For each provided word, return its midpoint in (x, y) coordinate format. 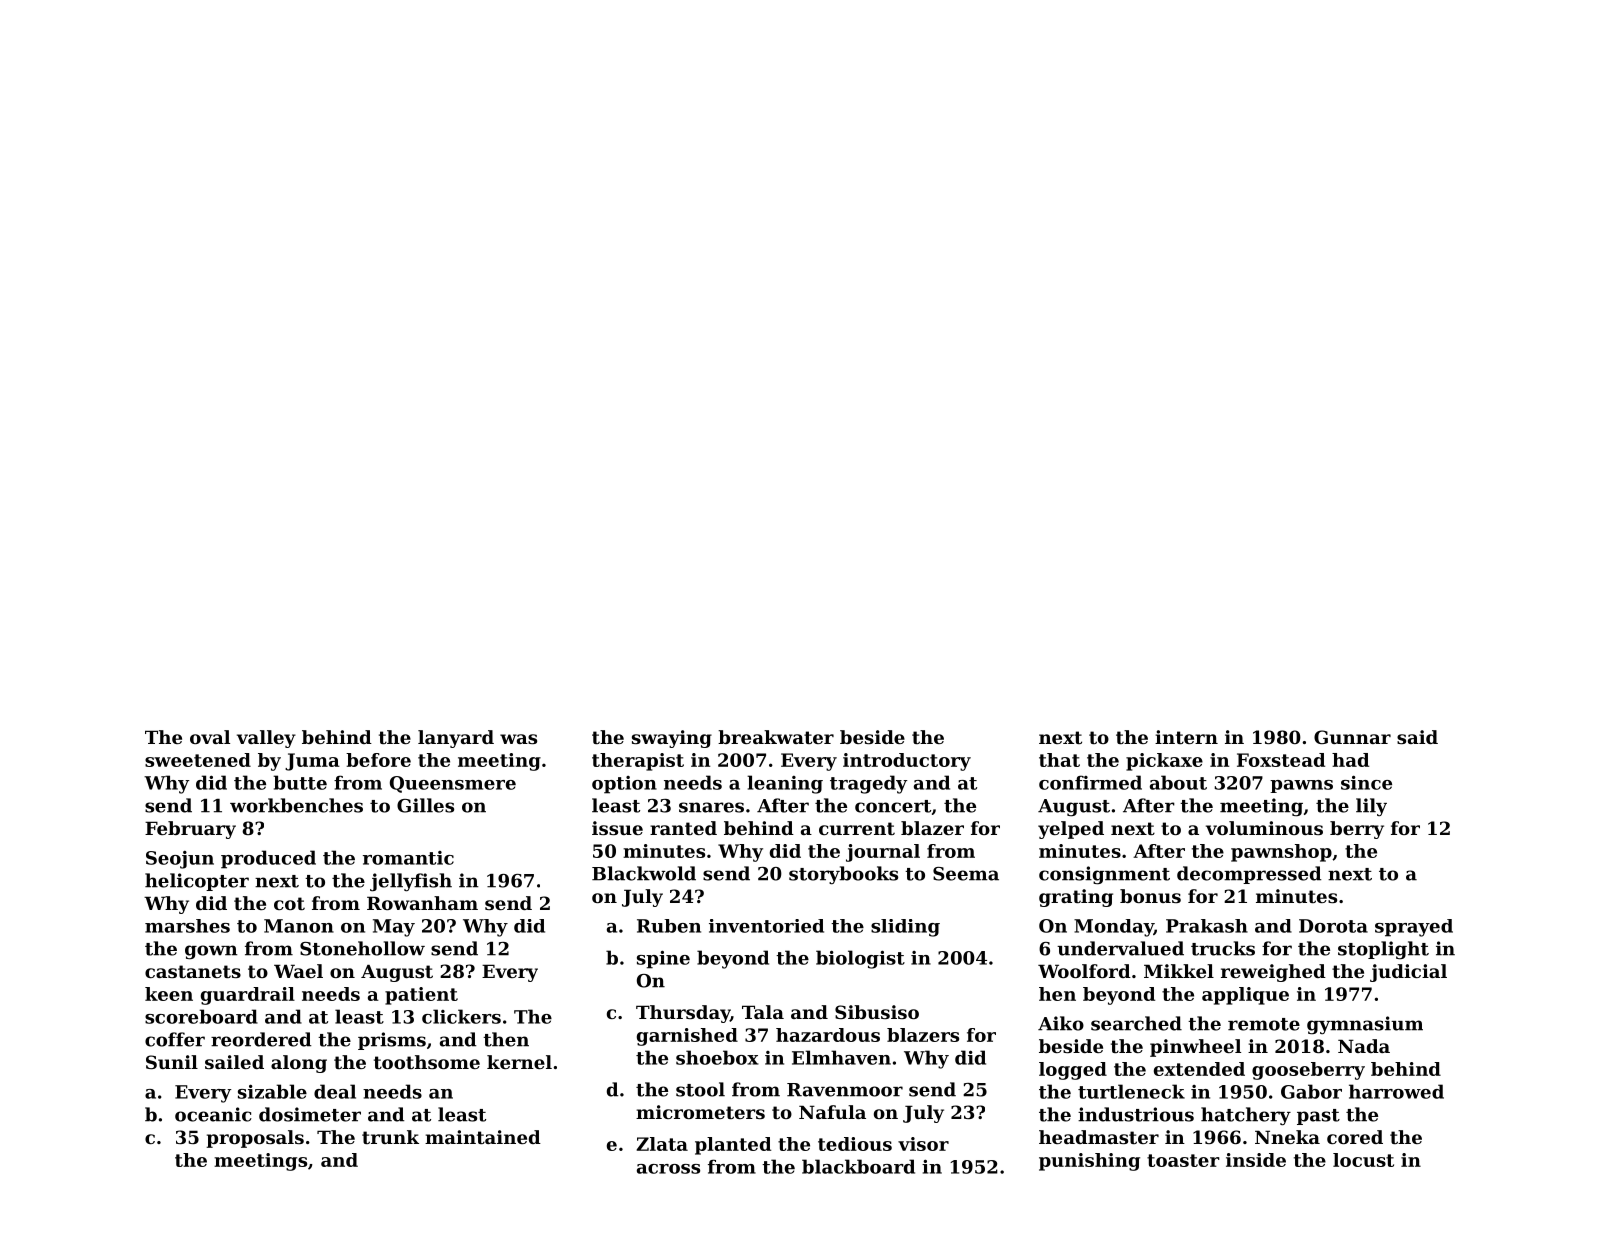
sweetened (198, 760)
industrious (1136, 1114)
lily (1371, 807)
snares (711, 807)
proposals (255, 1139)
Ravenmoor (845, 1090)
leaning (785, 784)
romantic (408, 858)
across (668, 1169)
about (1178, 782)
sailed (234, 1062)
